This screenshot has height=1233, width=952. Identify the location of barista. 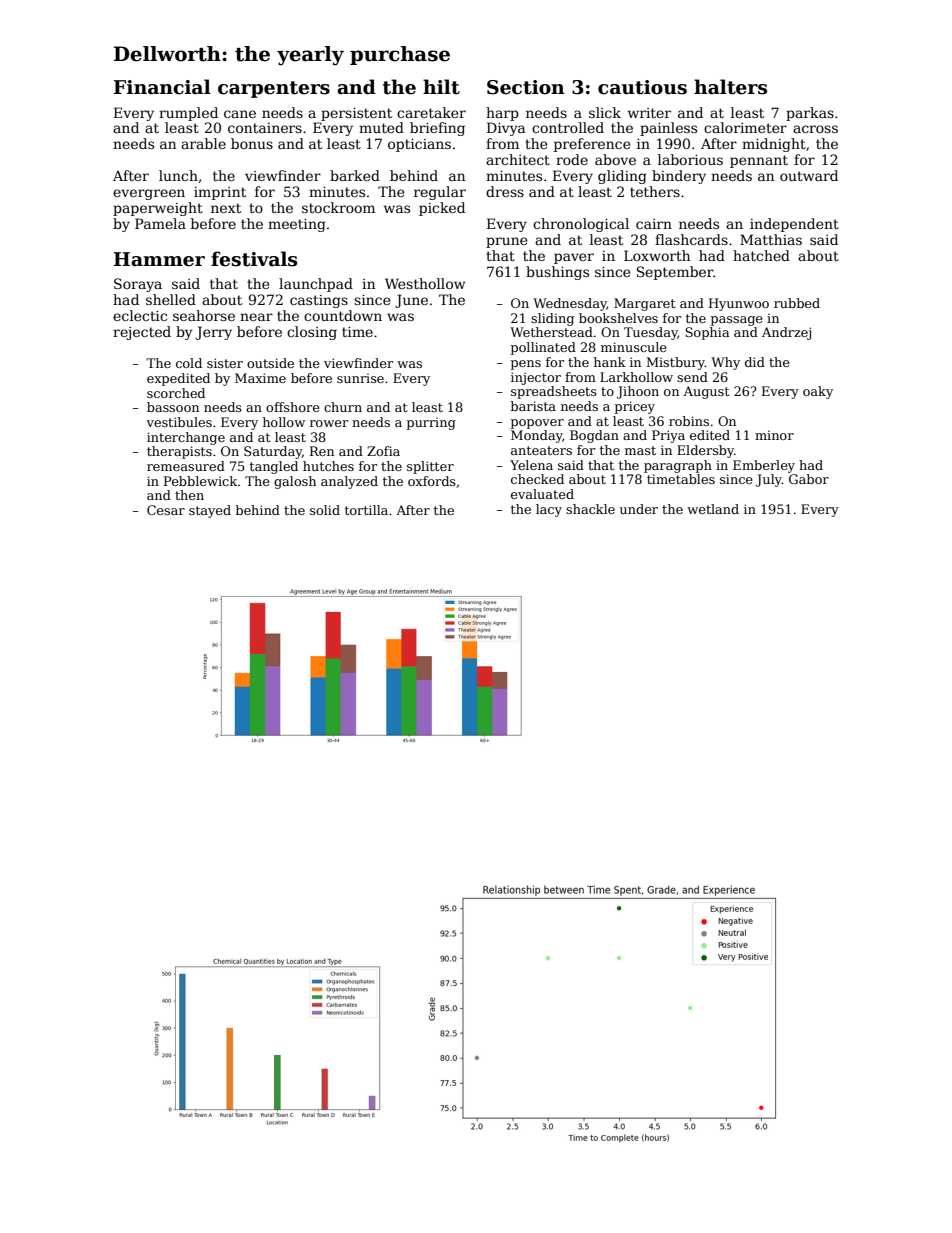
(533, 406).
